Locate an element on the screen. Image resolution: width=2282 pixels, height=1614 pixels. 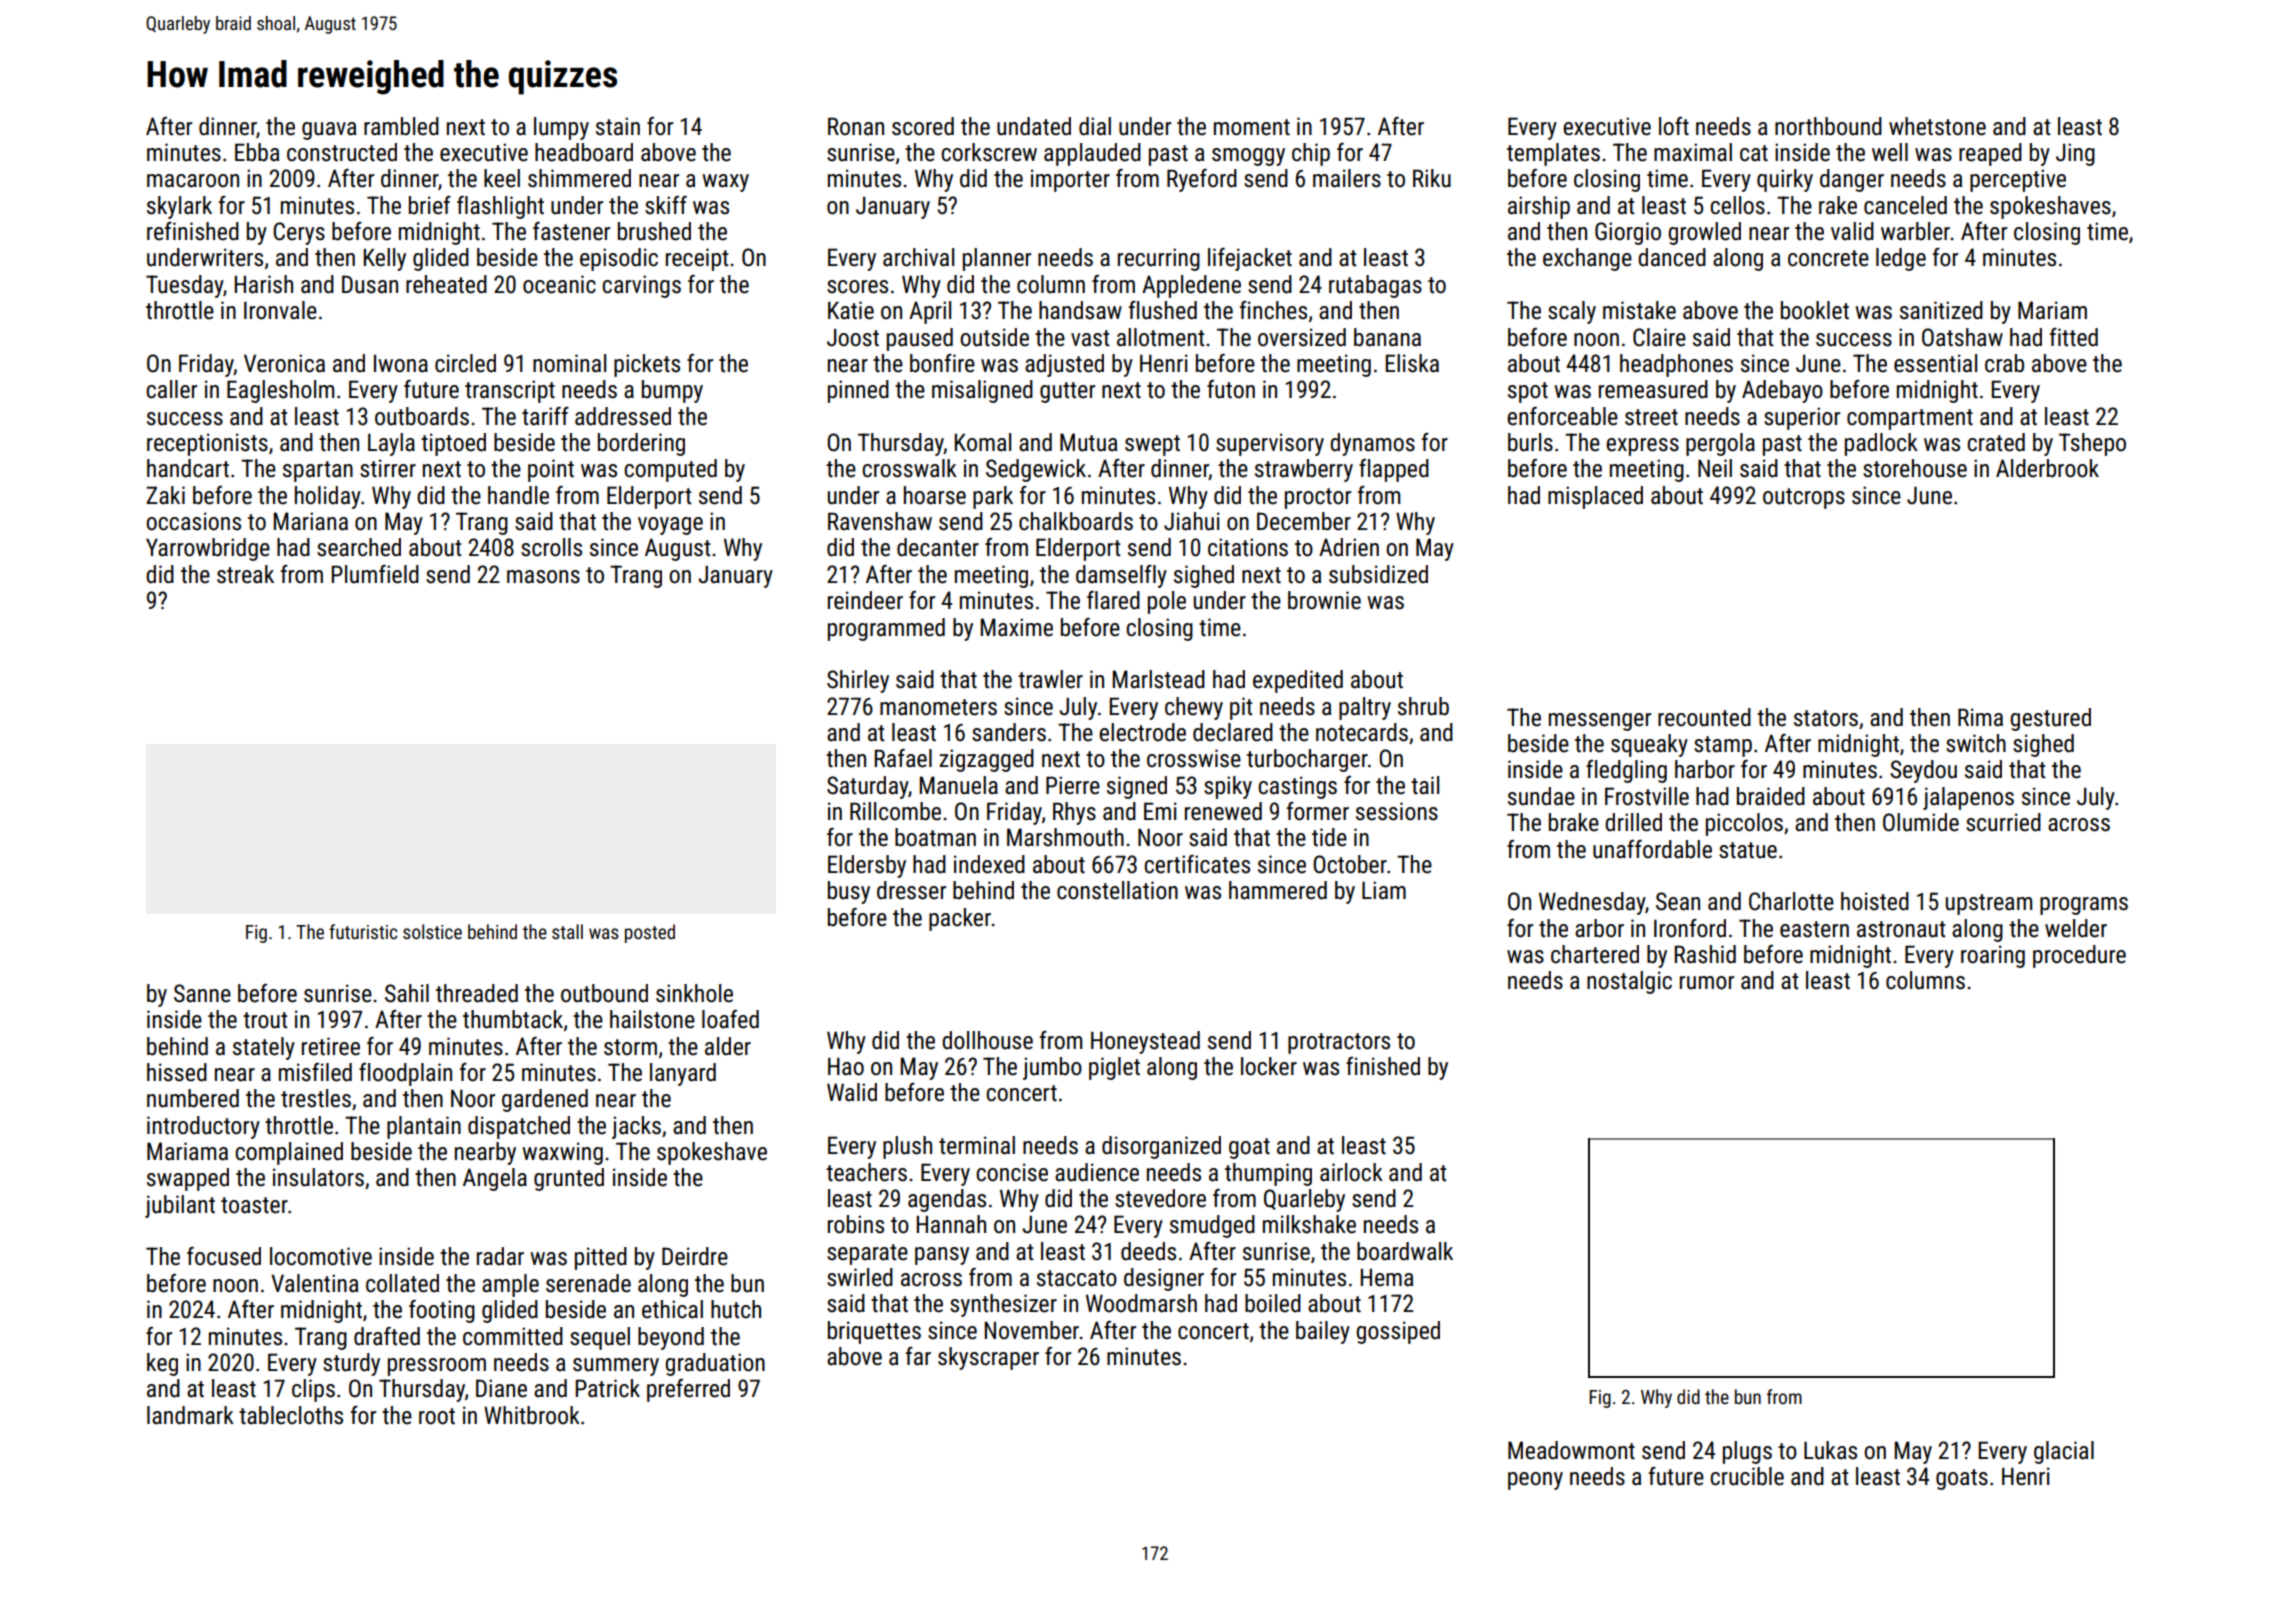
mailers is located at coordinates (1347, 178).
